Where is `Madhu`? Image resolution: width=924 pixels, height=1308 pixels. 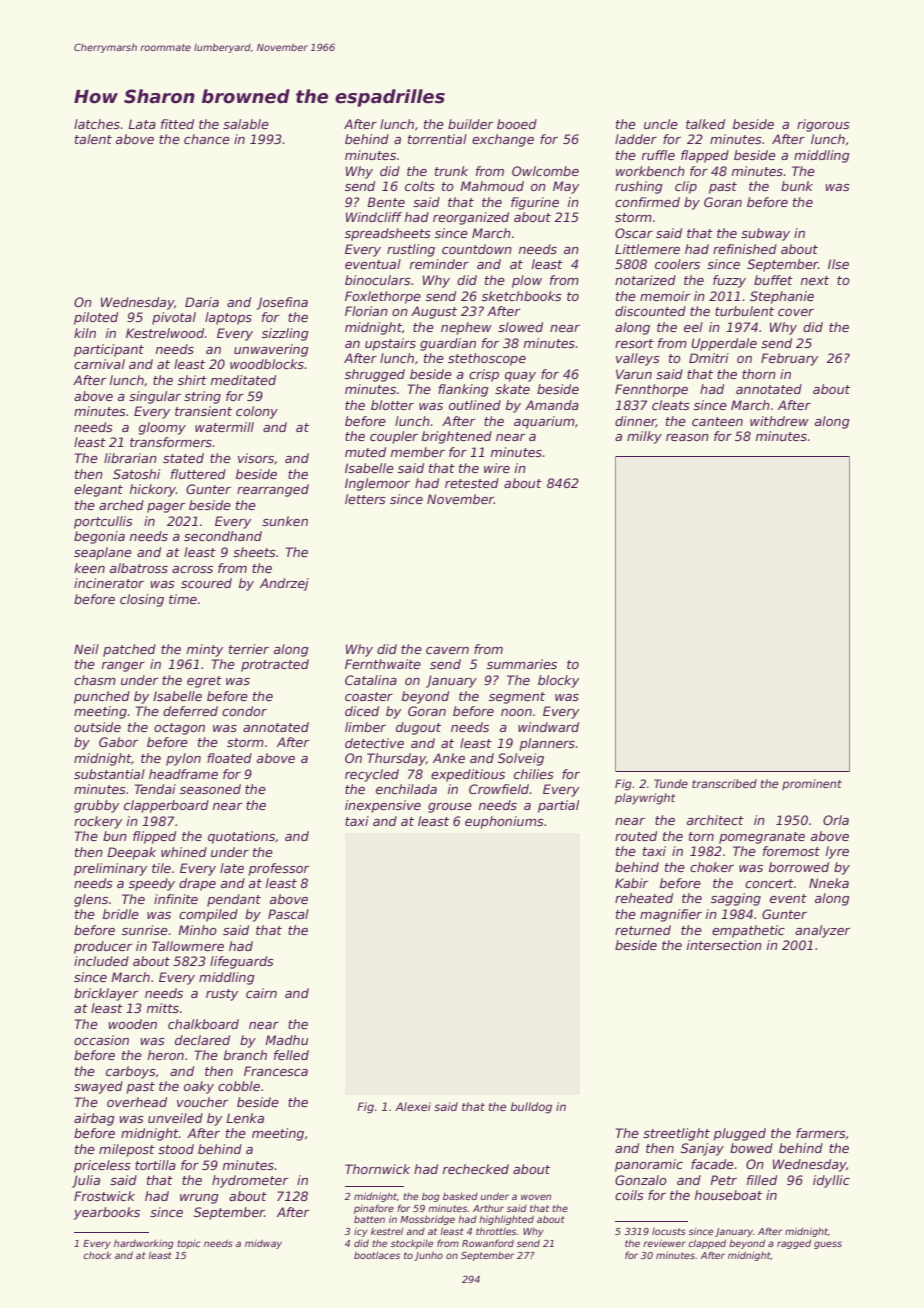
Madhu is located at coordinates (286, 1040).
